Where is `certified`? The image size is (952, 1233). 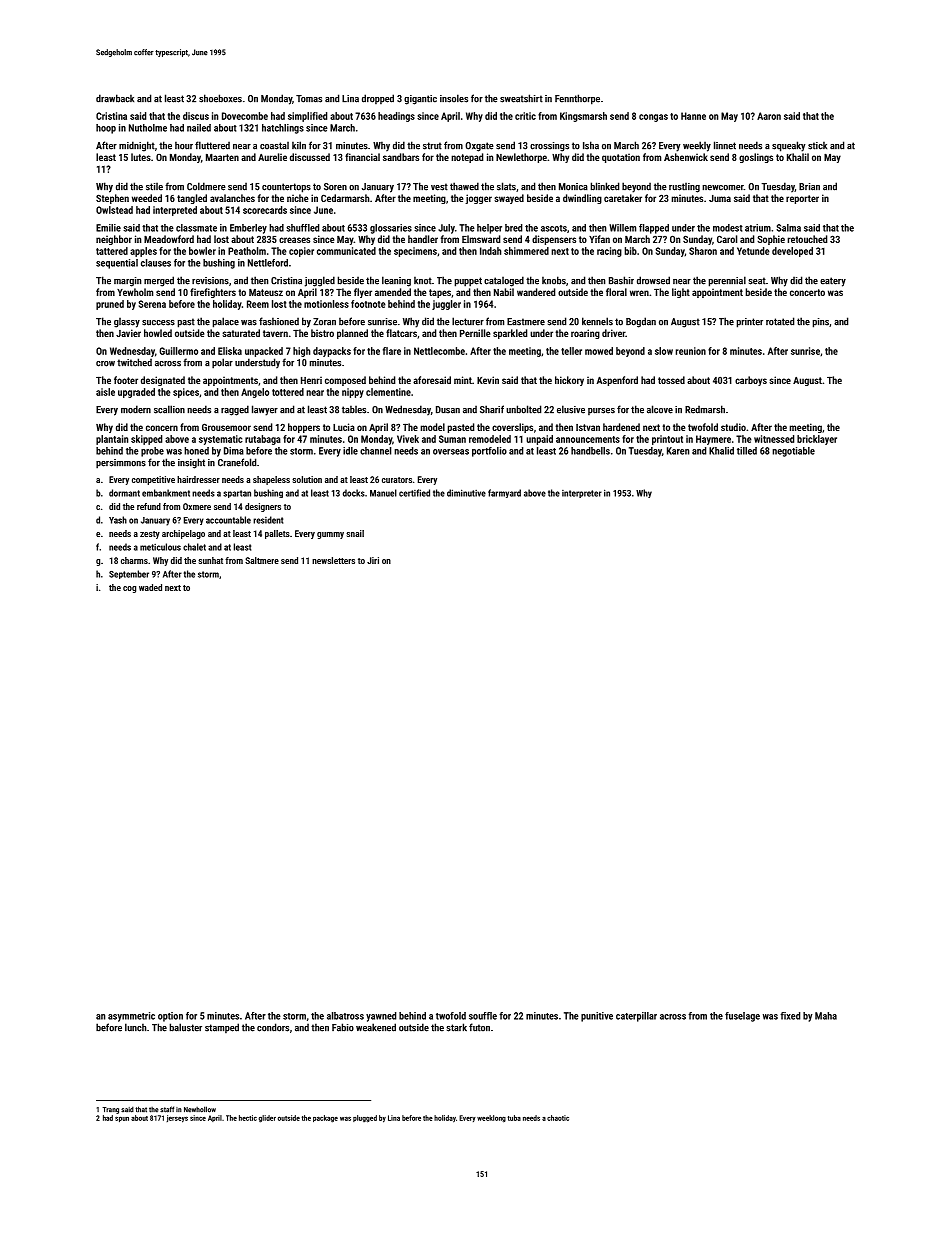 certified is located at coordinates (414, 493).
